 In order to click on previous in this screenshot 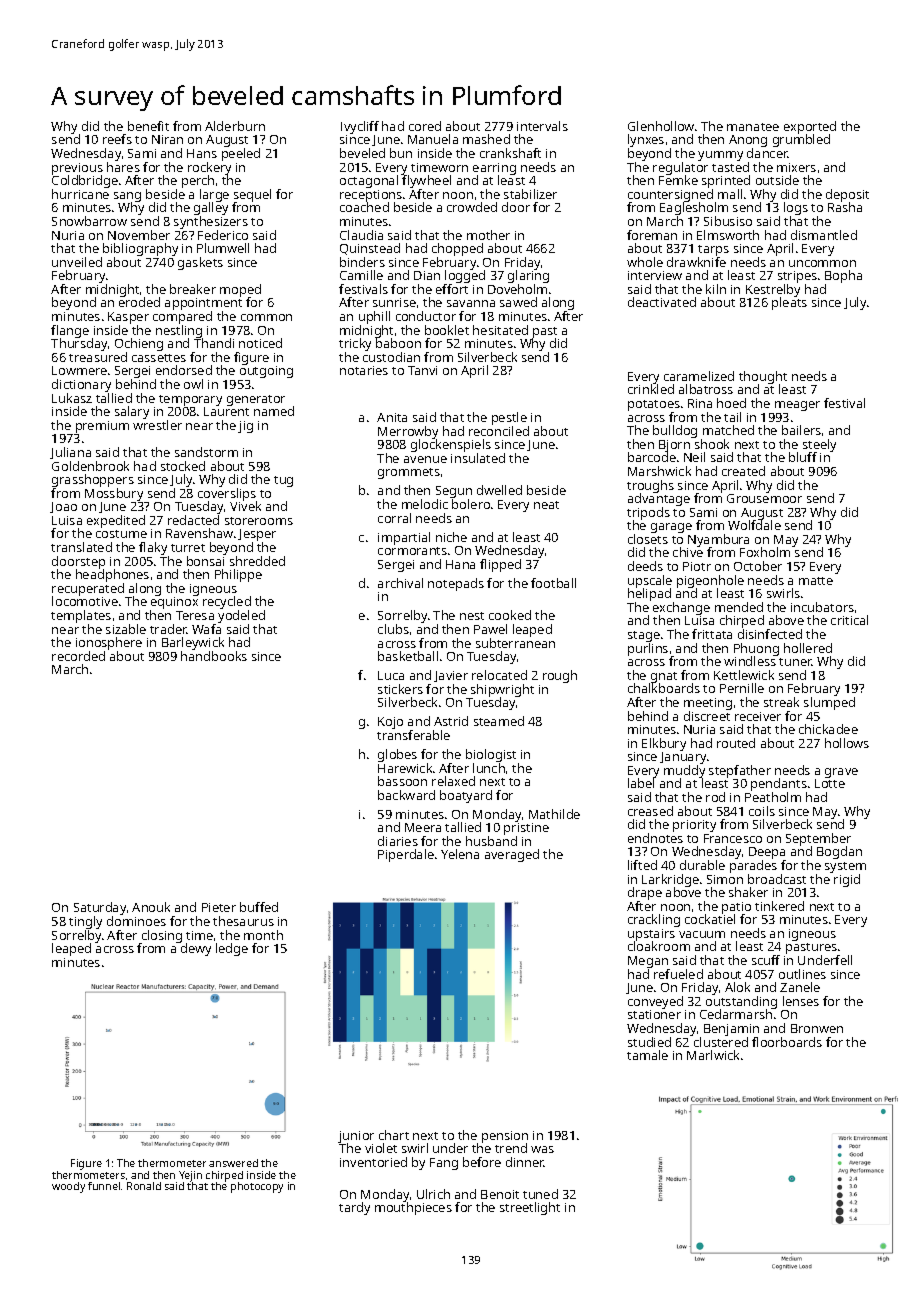, I will do `click(77, 169)`.
